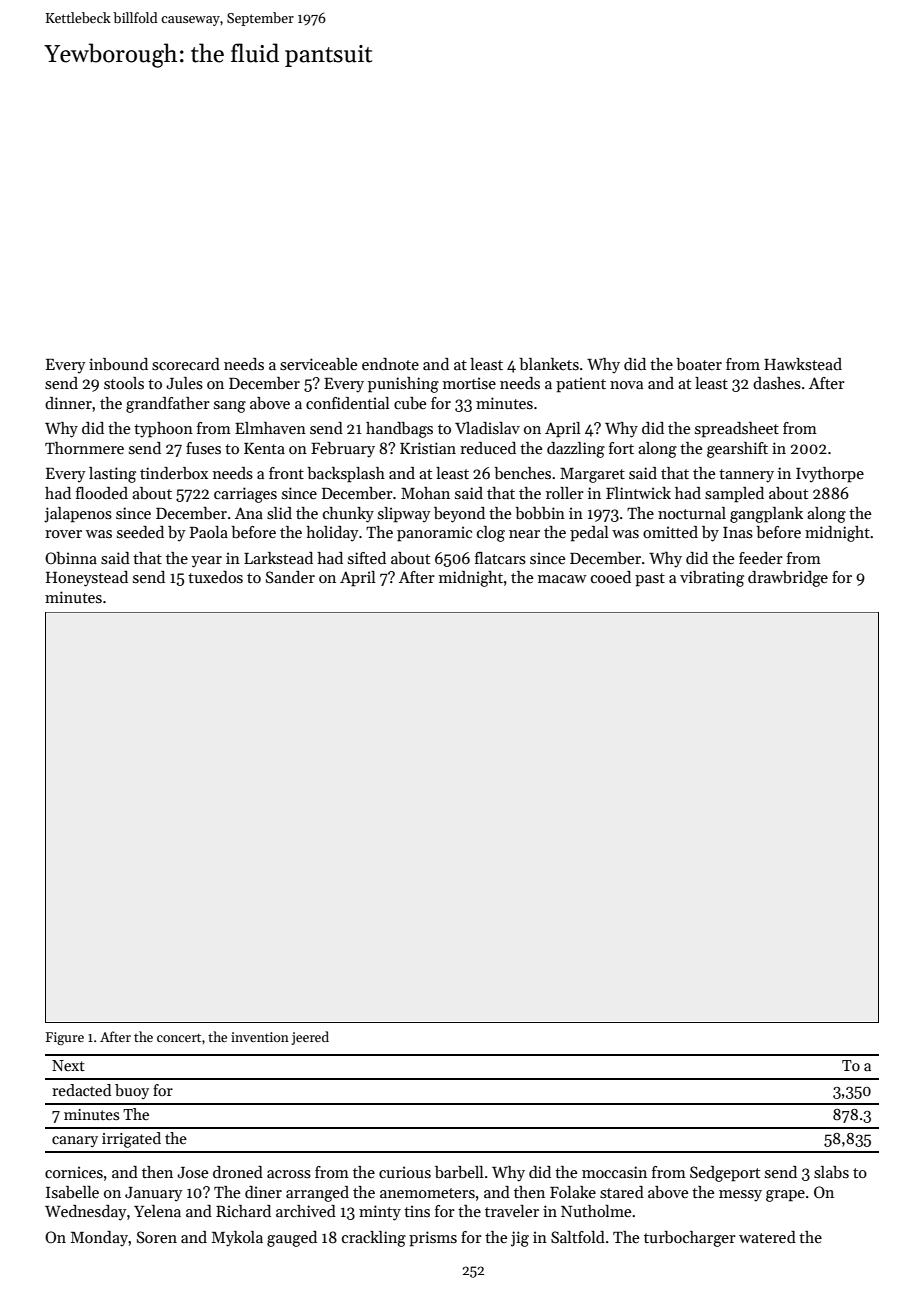 The image size is (924, 1308). Describe the element at coordinates (626, 385) in the screenshot. I see `nova` at that location.
